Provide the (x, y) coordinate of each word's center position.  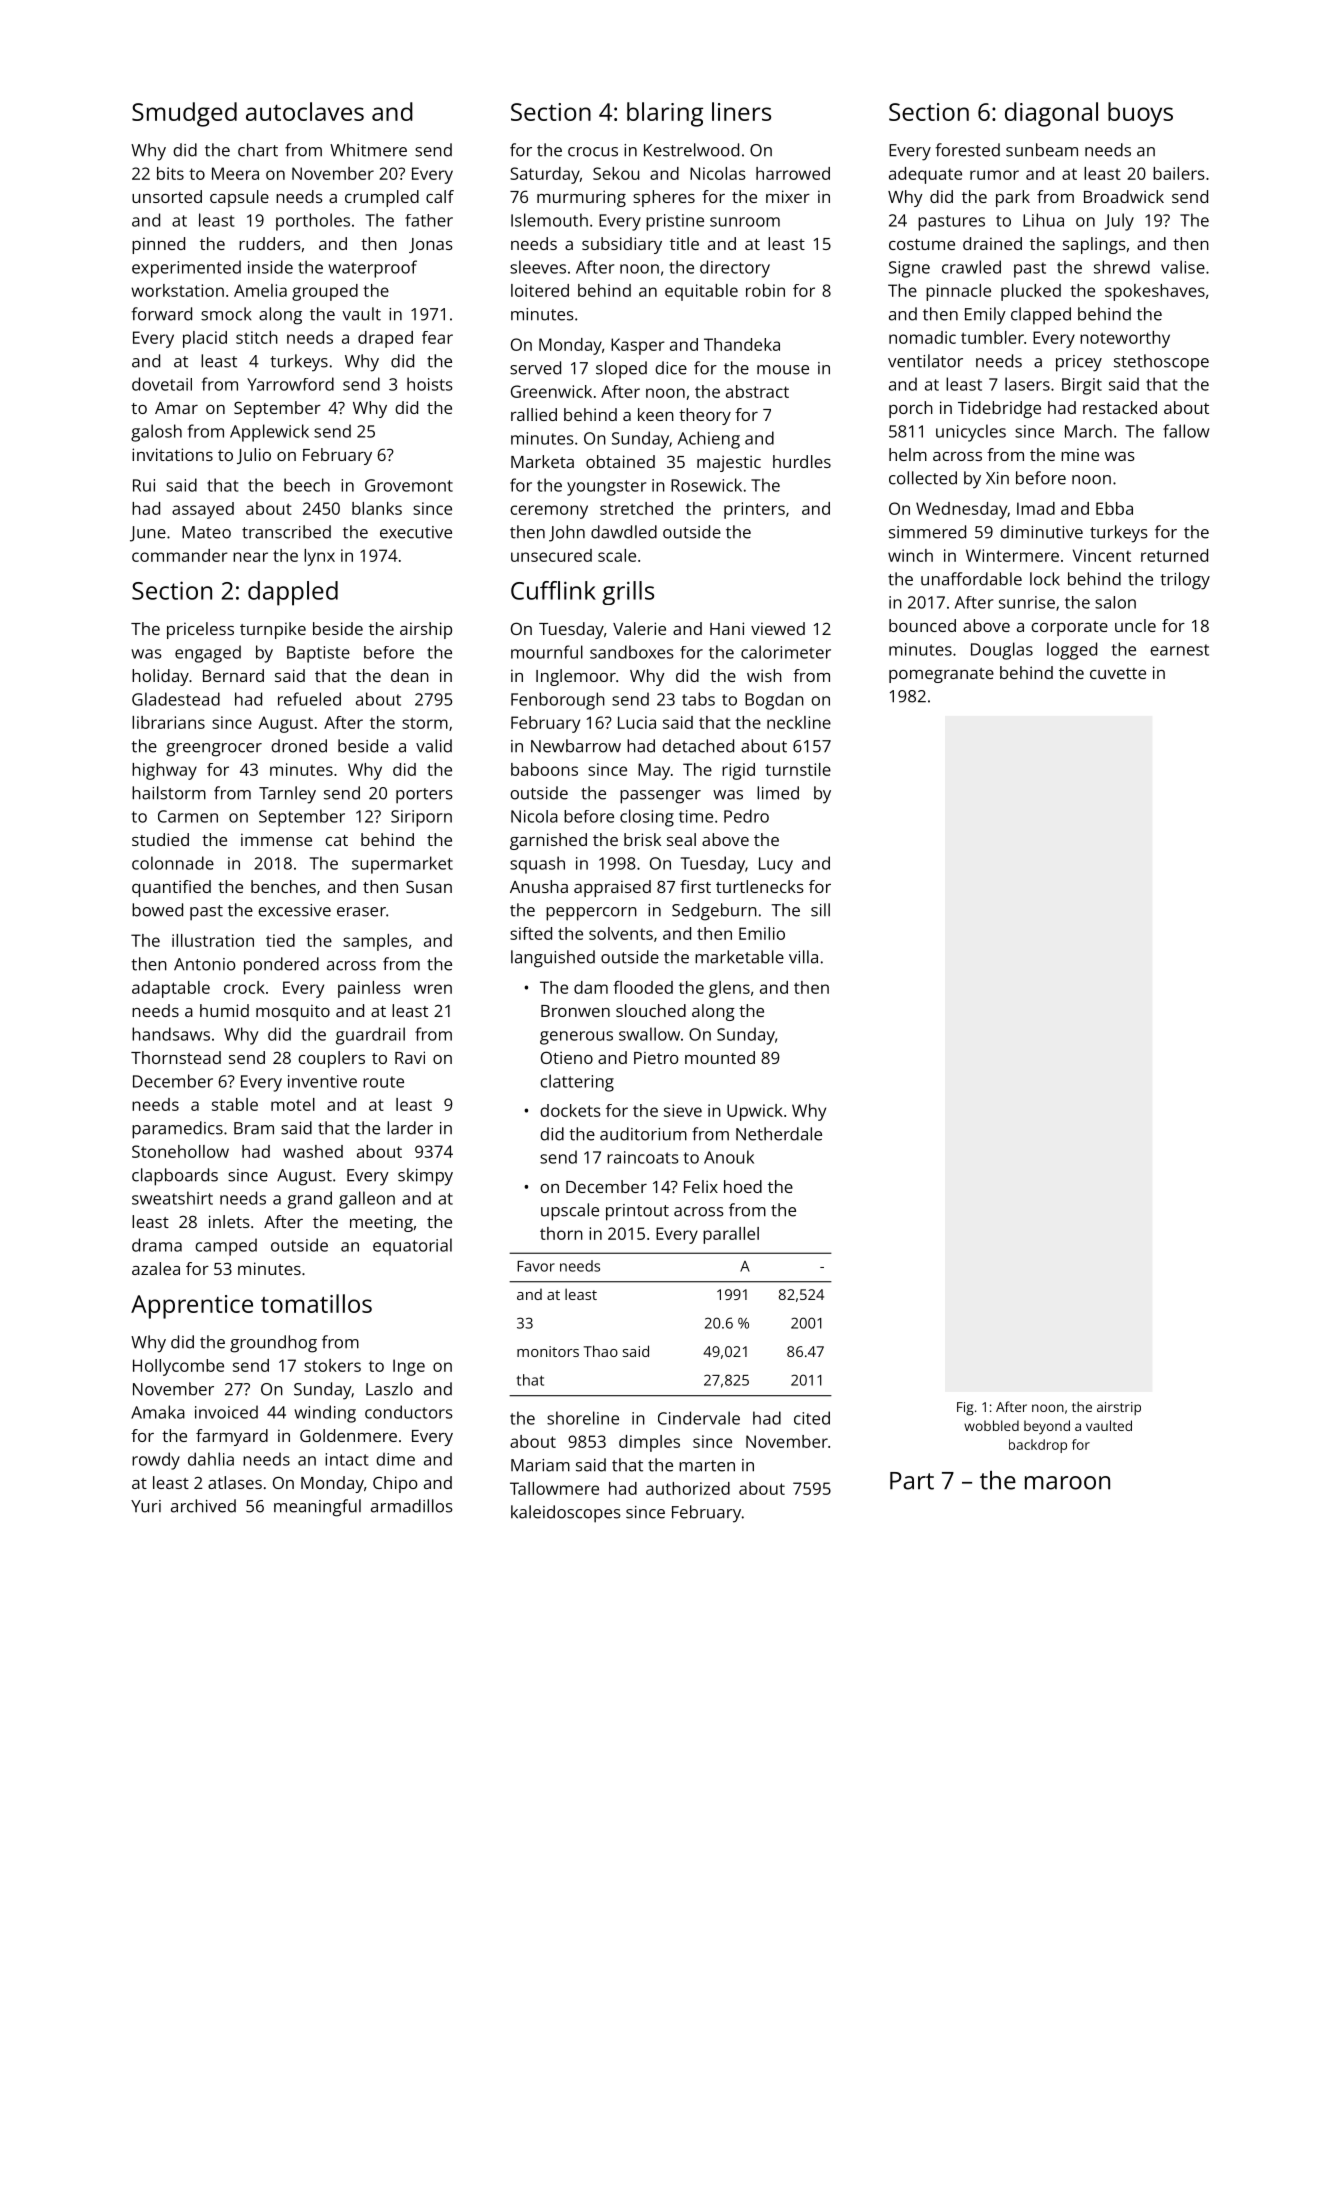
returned (1174, 555)
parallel (731, 1235)
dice (671, 368)
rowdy (156, 1461)
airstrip (1119, 1408)
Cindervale (699, 1418)
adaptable (171, 989)
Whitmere (368, 150)
